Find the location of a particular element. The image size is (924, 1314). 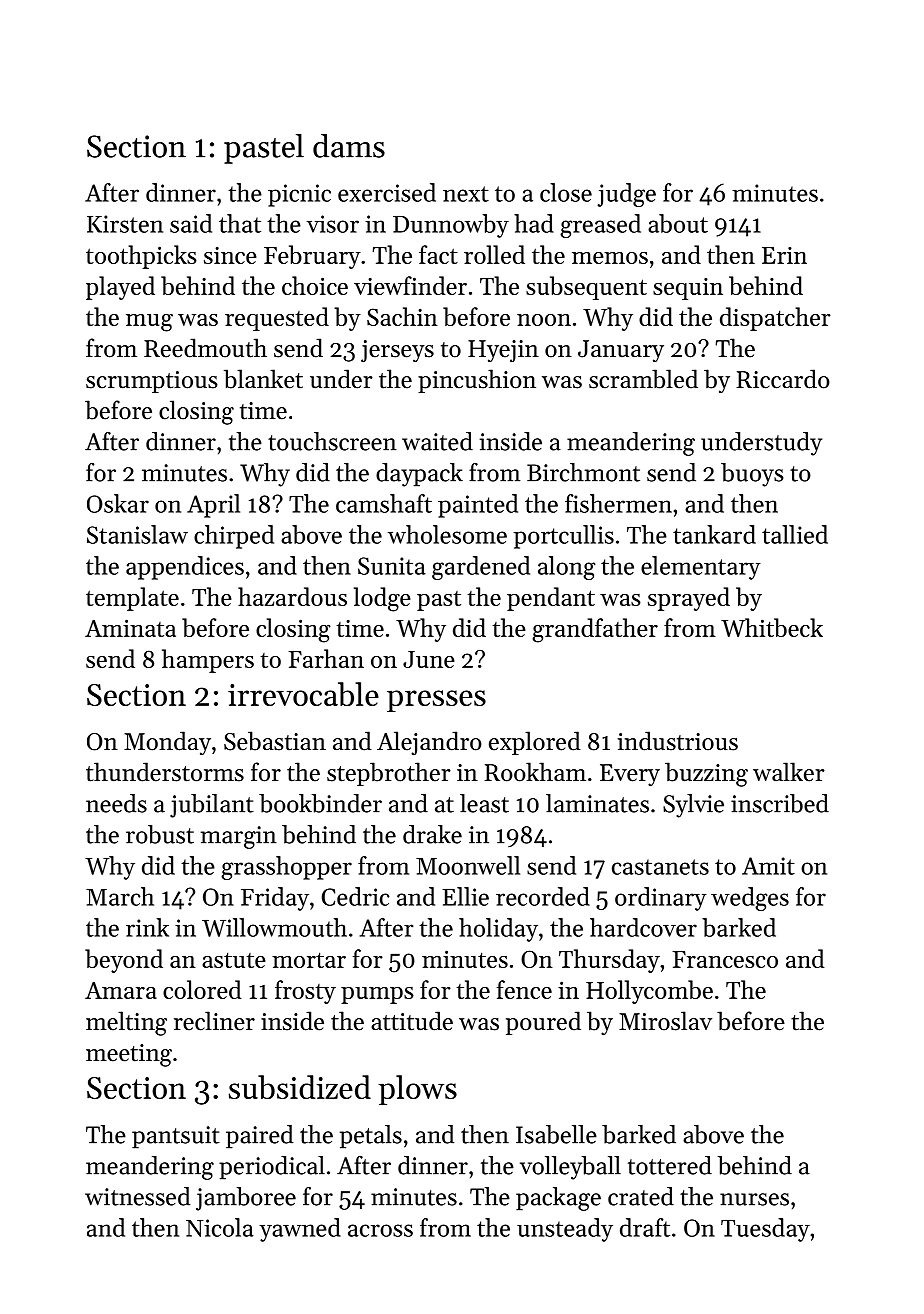

elementary is located at coordinates (701, 568).
